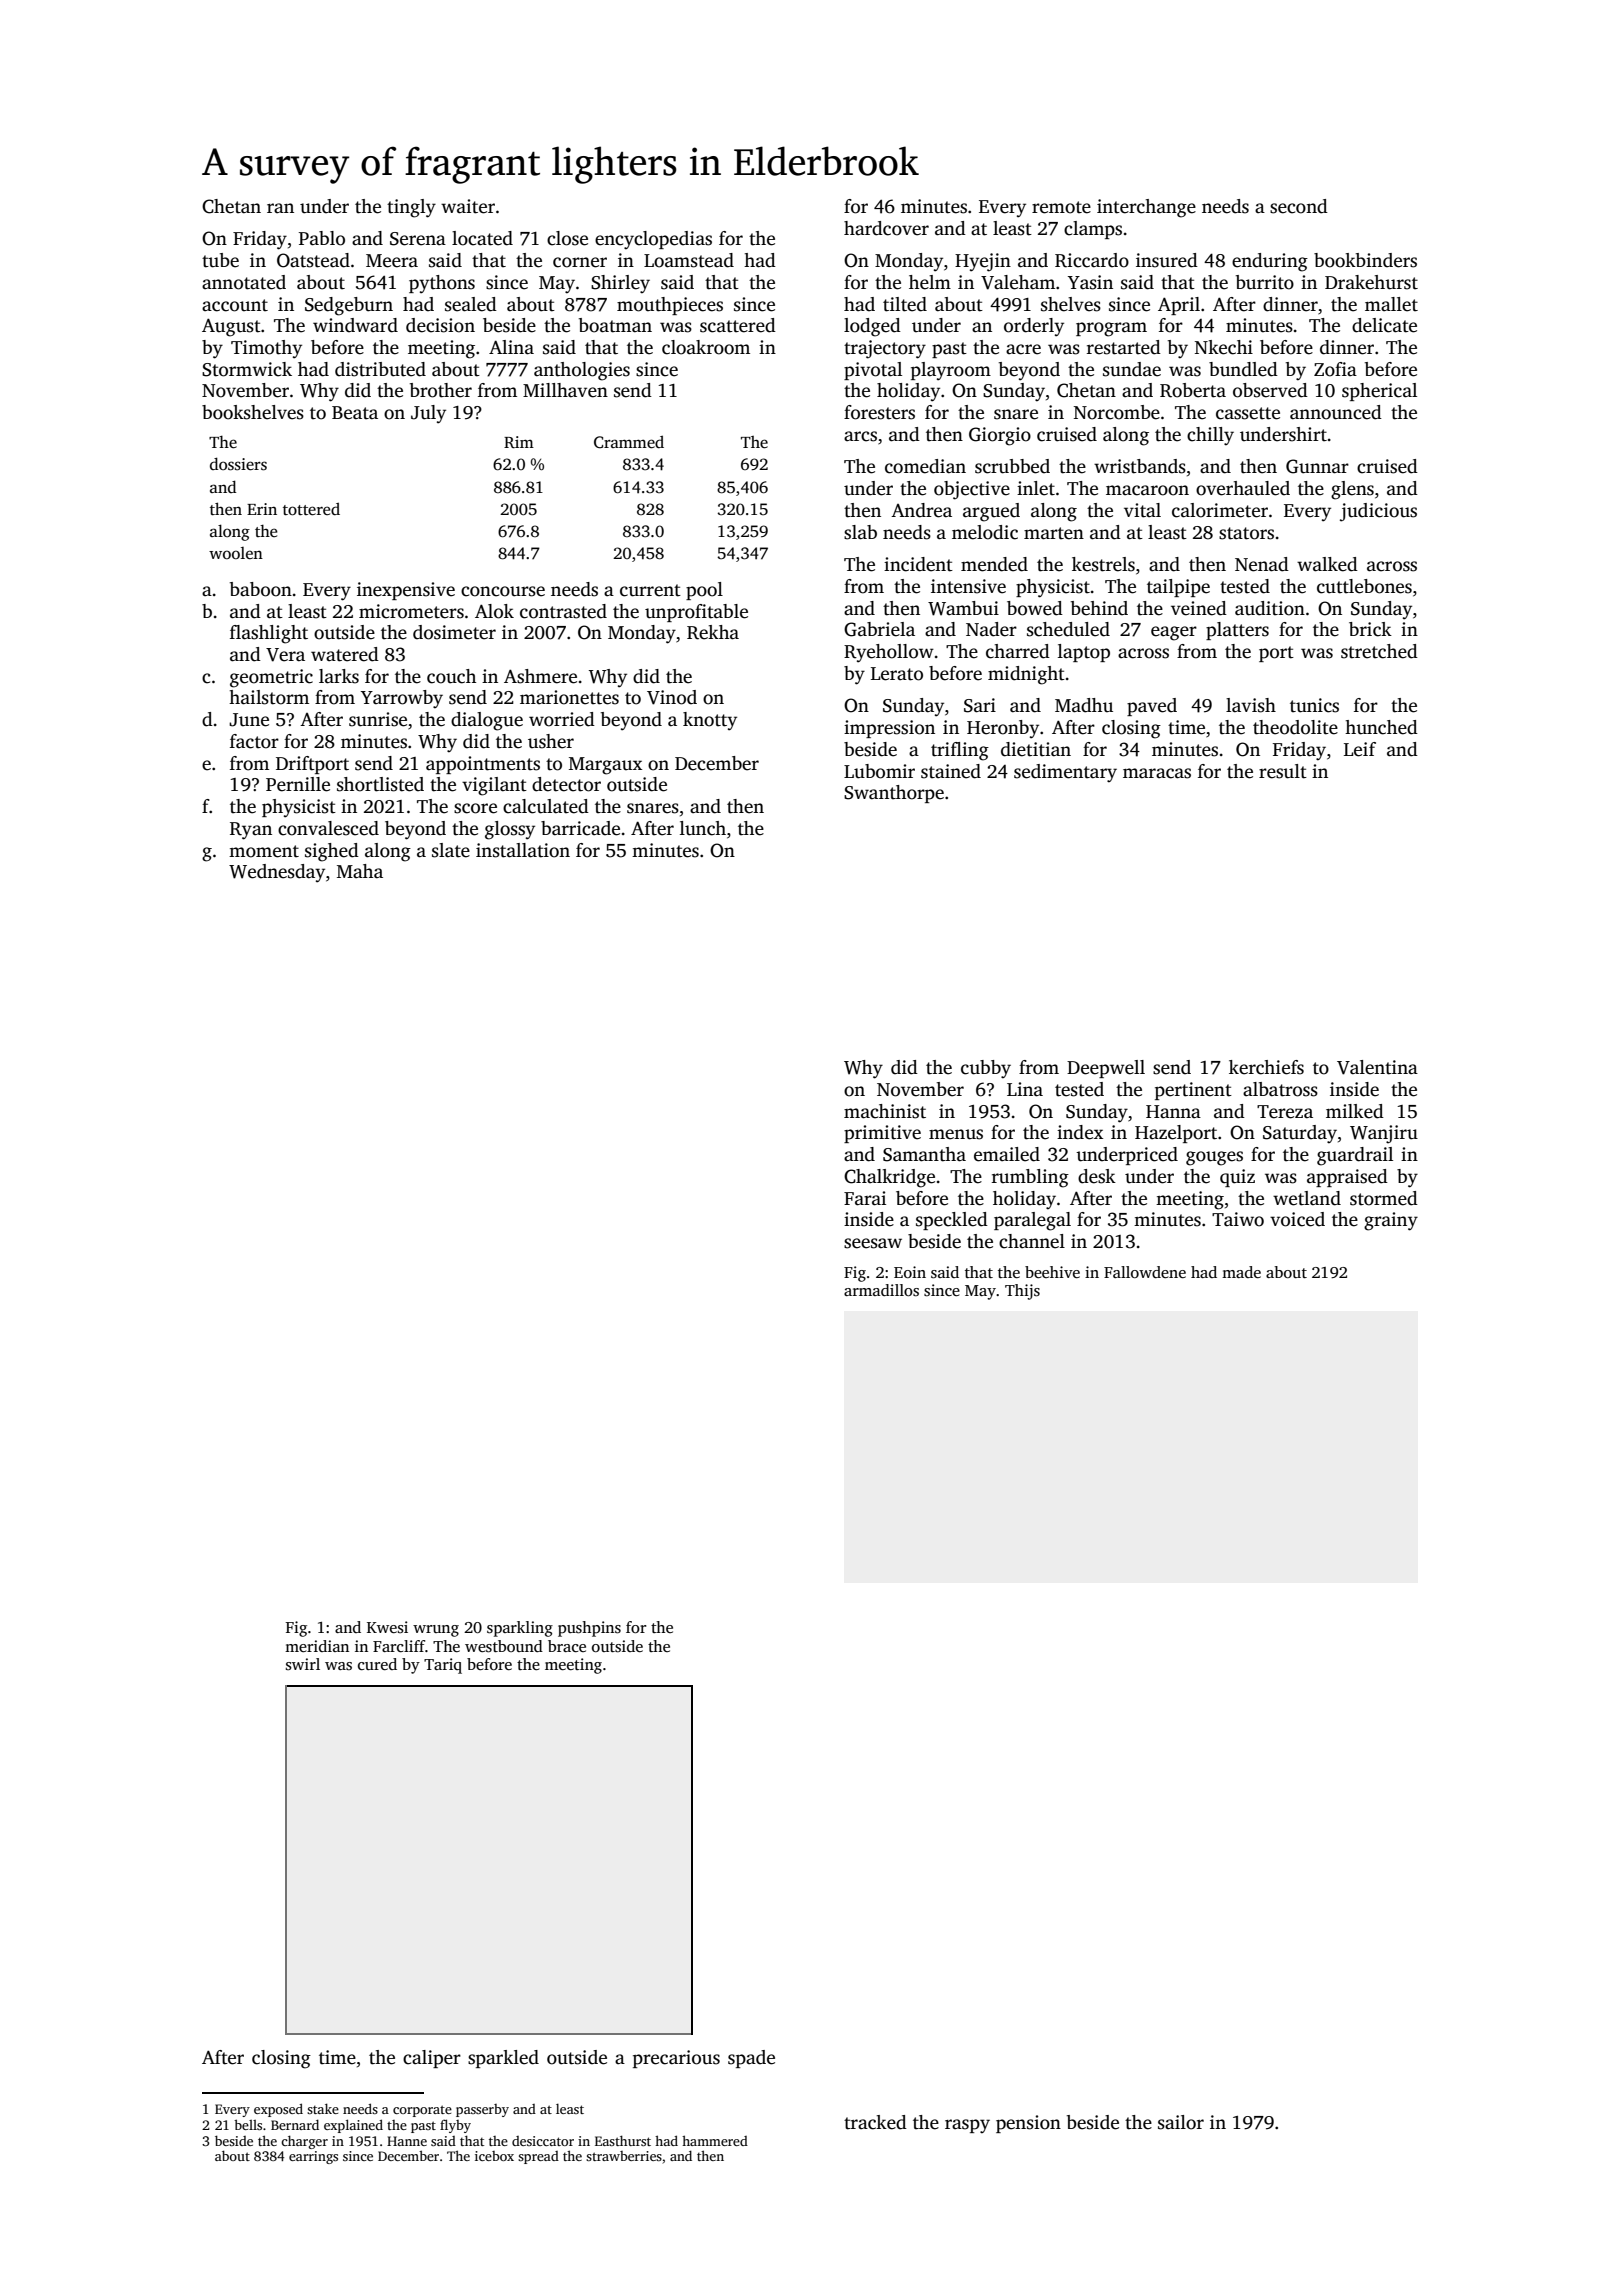 Image resolution: width=1620 pixels, height=2292 pixels. I want to click on Maha, so click(360, 871).
